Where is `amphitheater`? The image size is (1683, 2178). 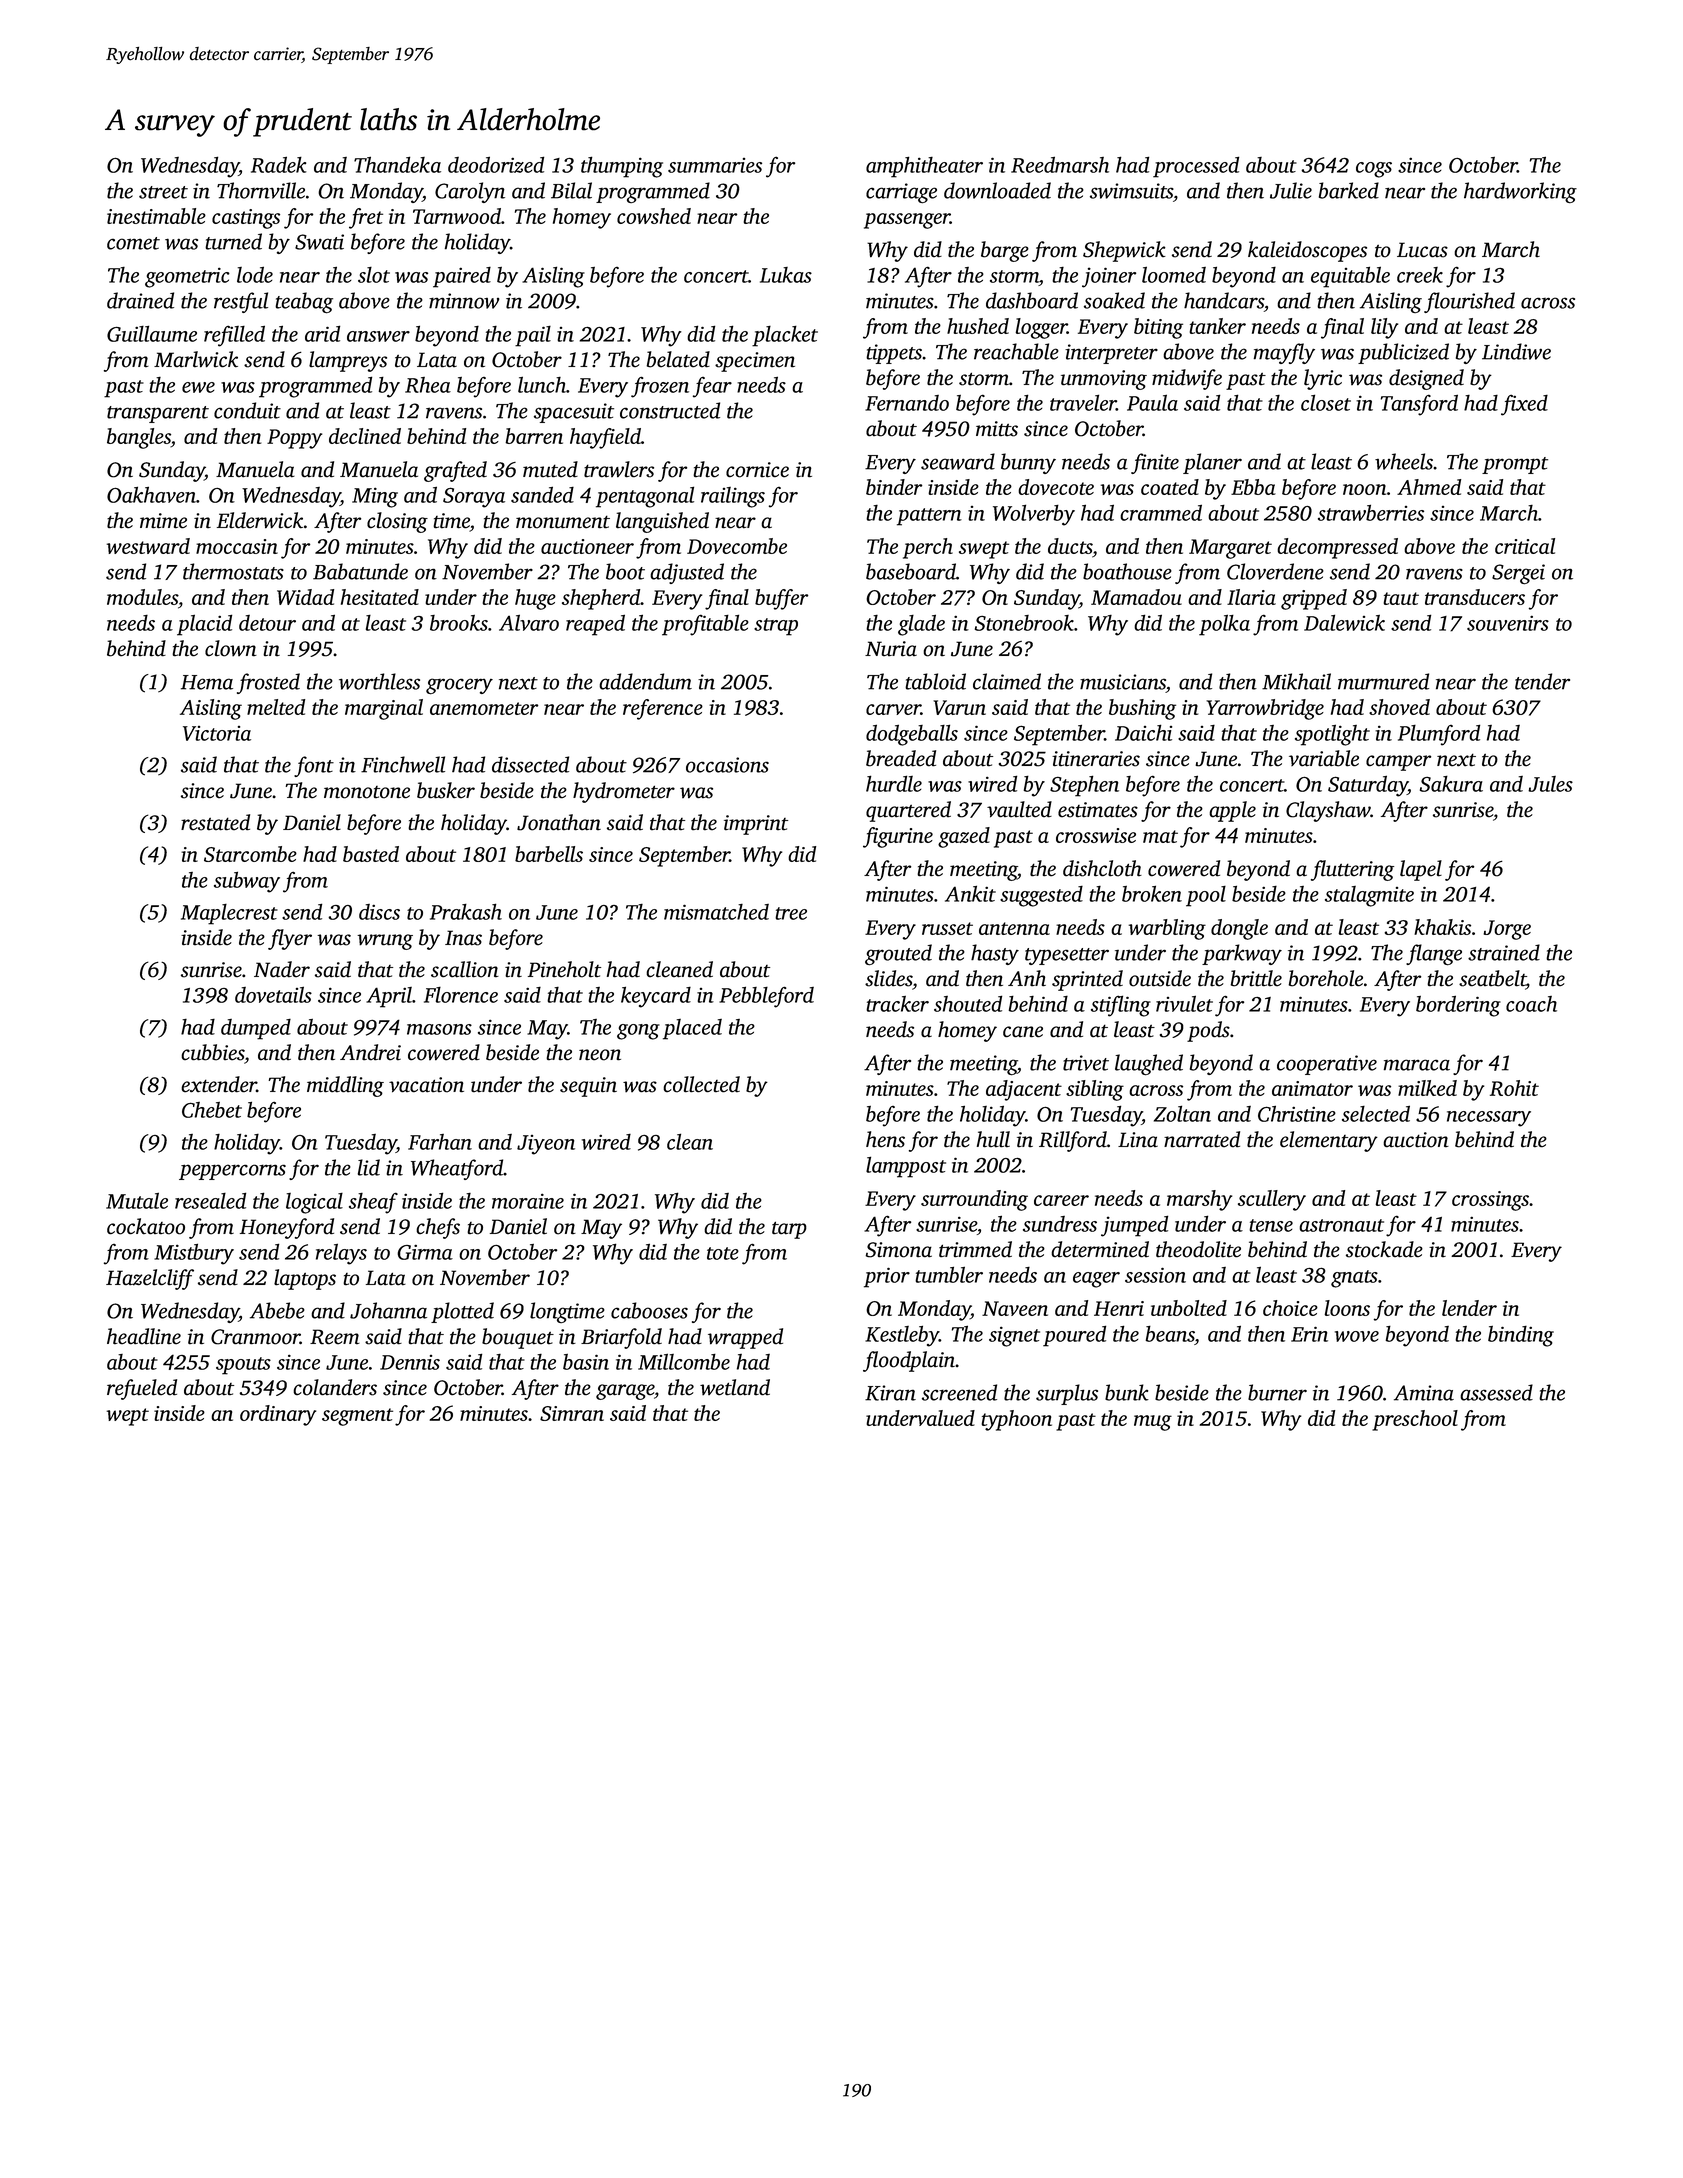 amphitheater is located at coordinates (924, 167).
